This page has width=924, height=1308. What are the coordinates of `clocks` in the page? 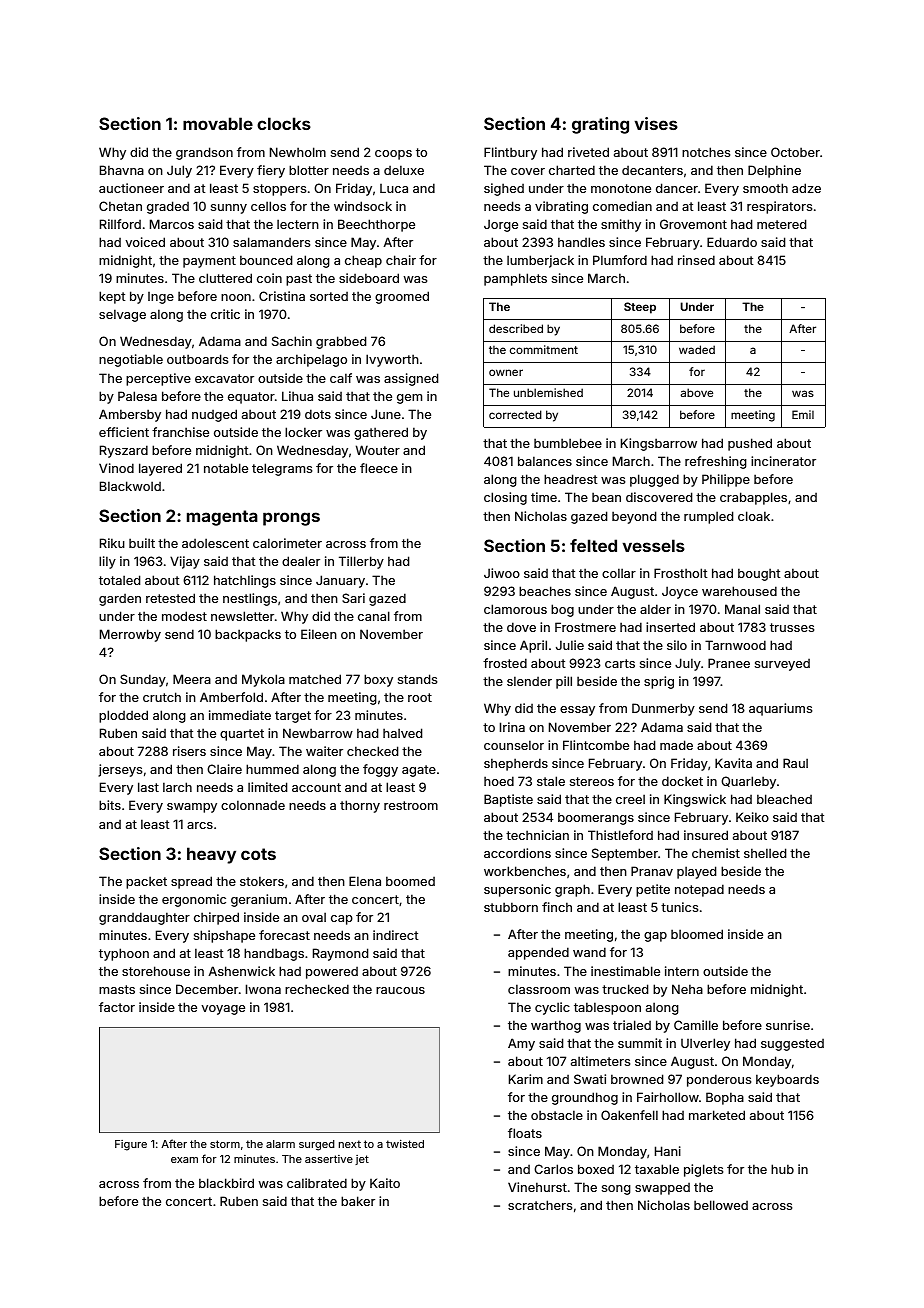 It's located at (284, 123).
